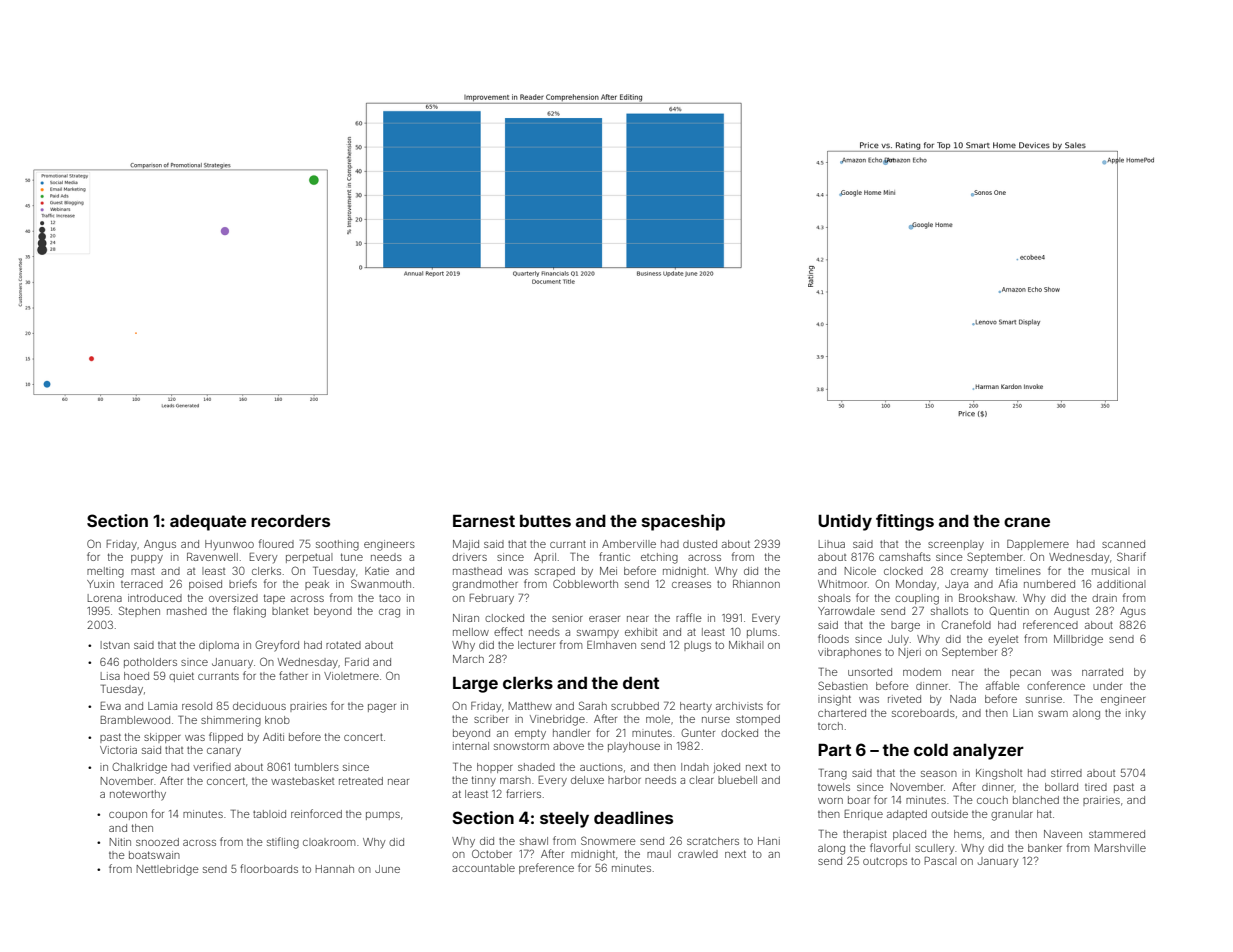 Image resolution: width=1233 pixels, height=952 pixels. Describe the element at coordinates (484, 520) in the screenshot. I see `Earnest` at that location.
